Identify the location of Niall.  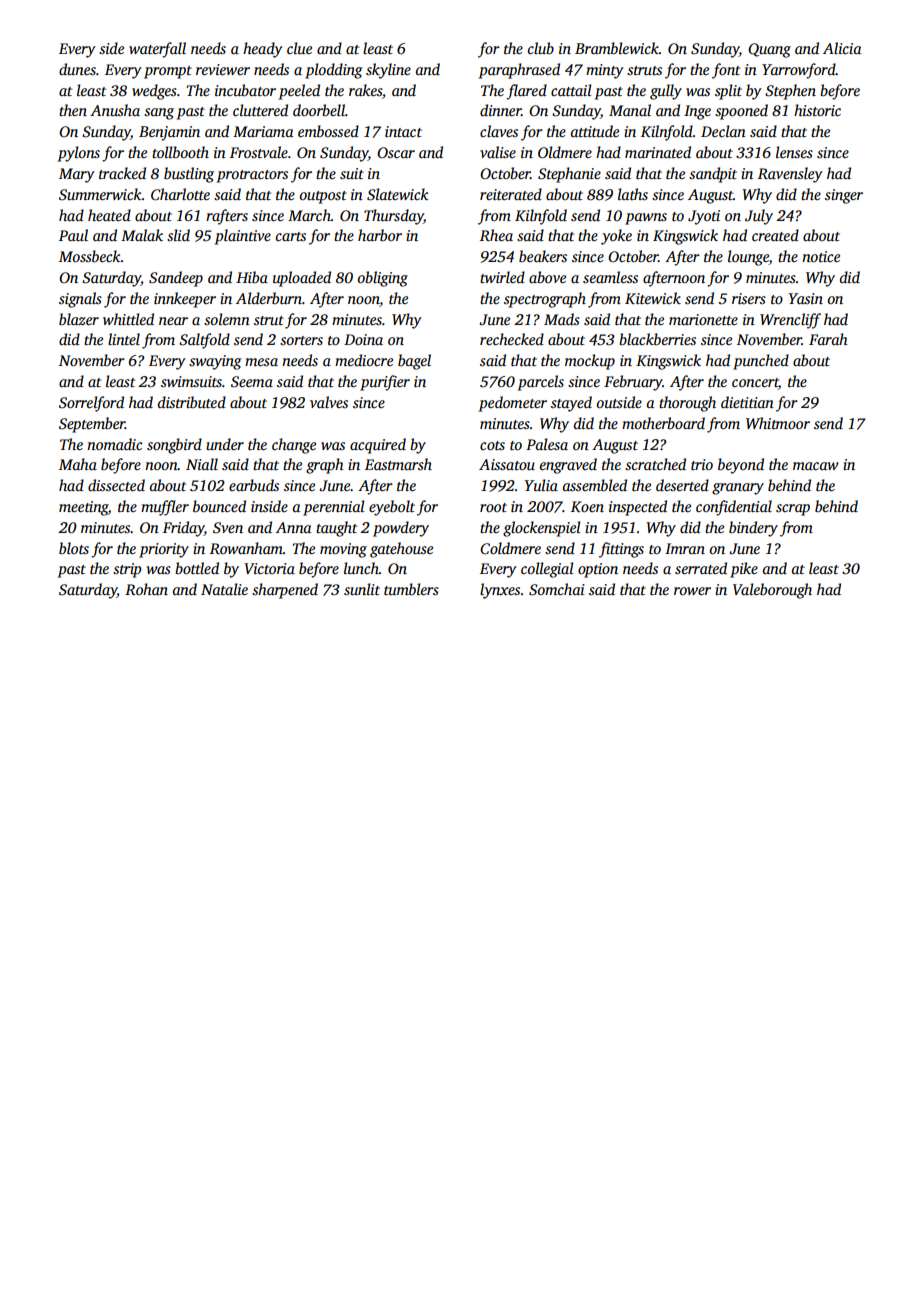
(202, 464).
